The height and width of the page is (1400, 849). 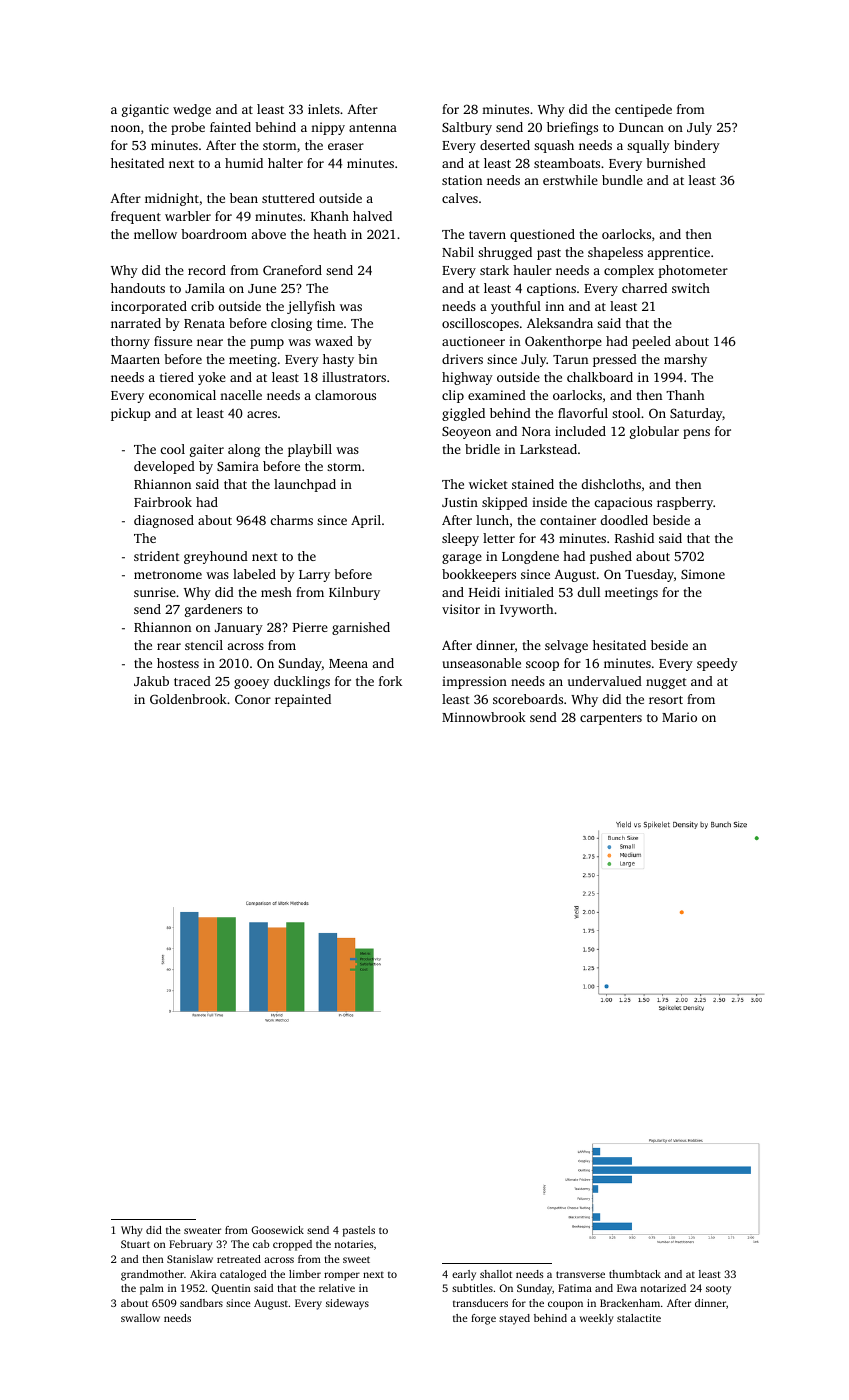 What do you see at coordinates (597, 1319) in the page?
I see `weekly` at bounding box center [597, 1319].
